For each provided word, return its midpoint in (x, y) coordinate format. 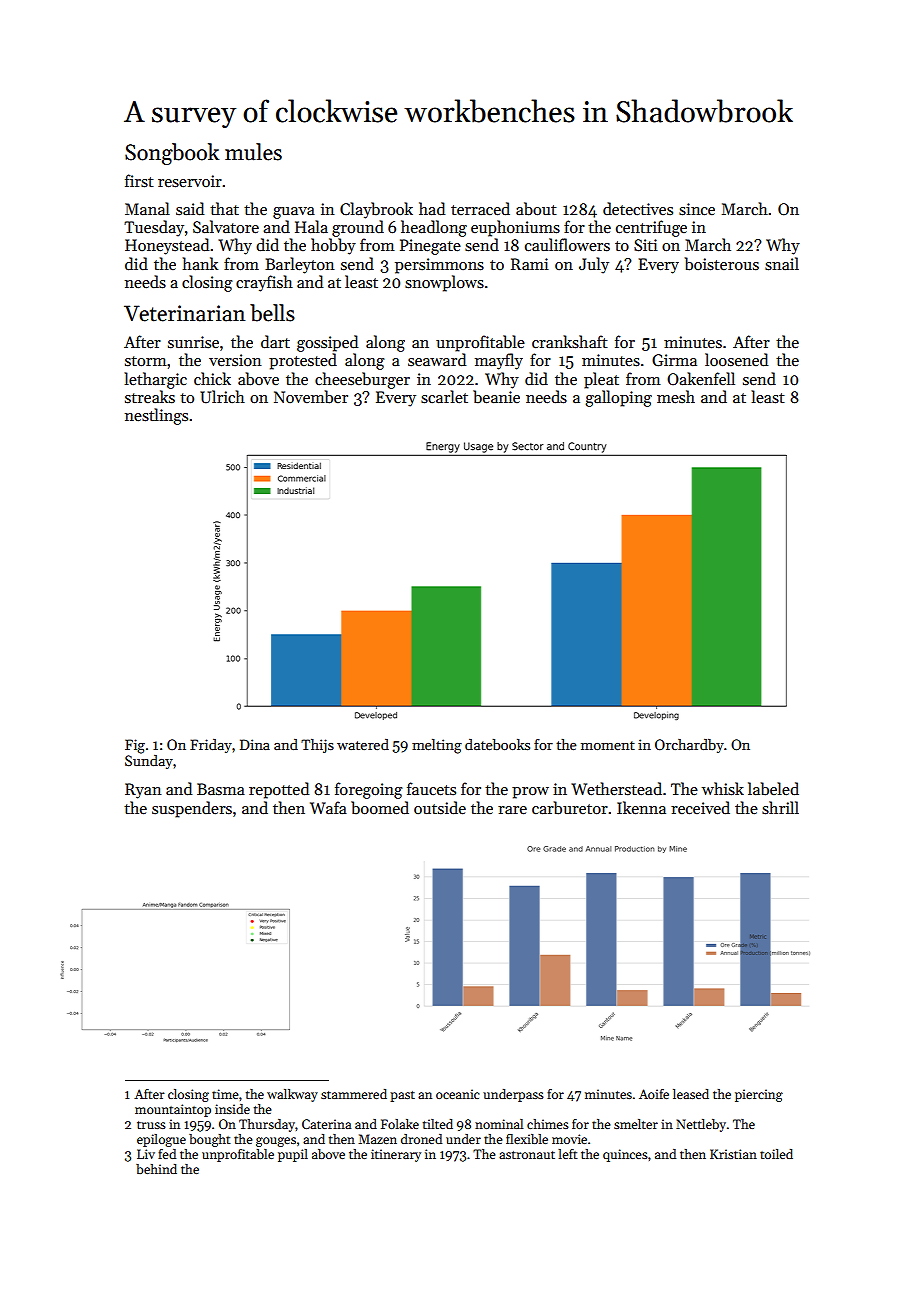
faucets (431, 788)
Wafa (328, 807)
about (536, 209)
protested (303, 361)
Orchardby (689, 746)
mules (253, 152)
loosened (736, 359)
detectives (638, 208)
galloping (618, 398)
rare (512, 810)
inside (232, 1109)
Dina (255, 744)
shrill (780, 808)
